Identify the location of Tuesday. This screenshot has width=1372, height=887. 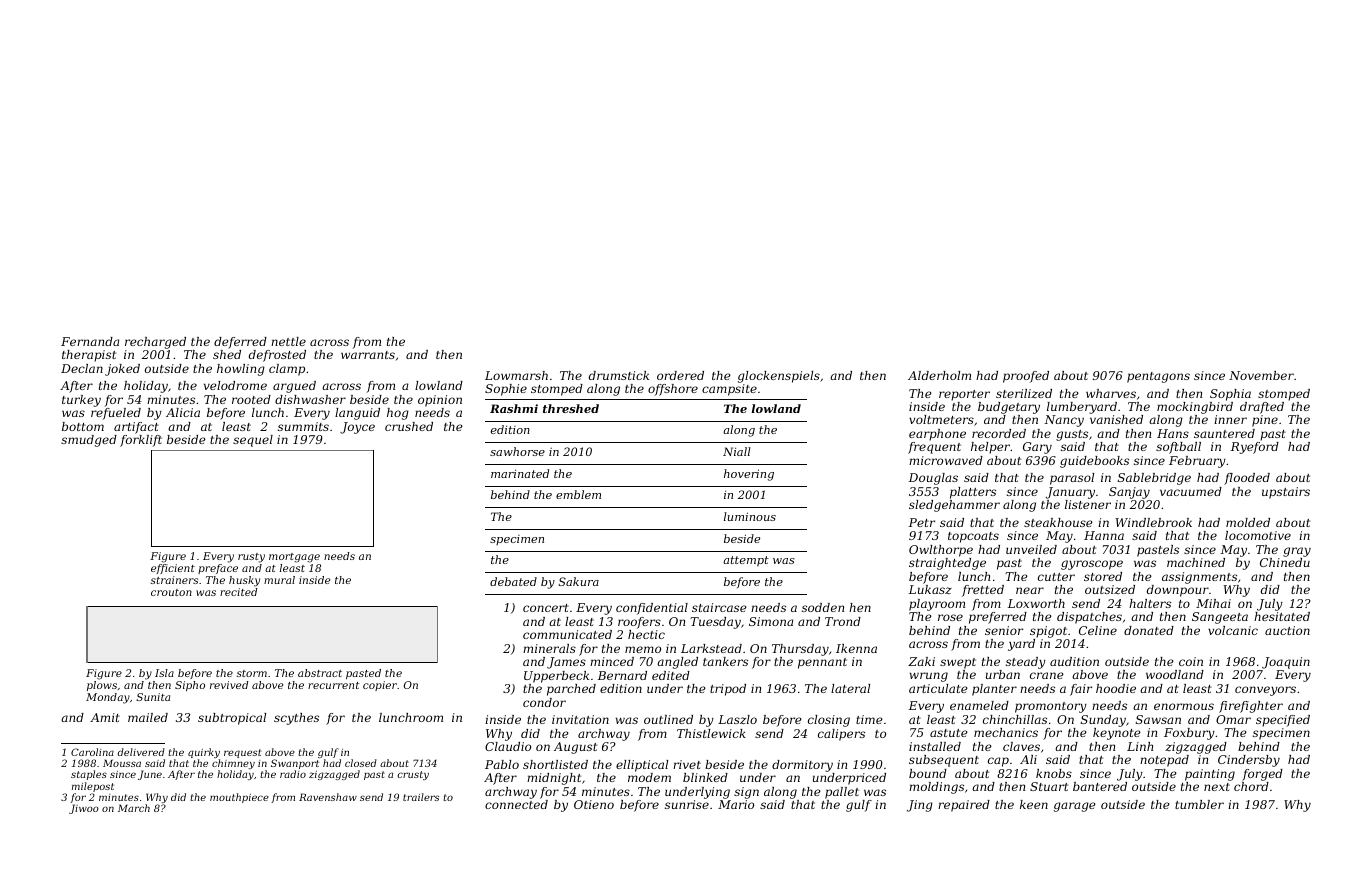
(715, 623).
